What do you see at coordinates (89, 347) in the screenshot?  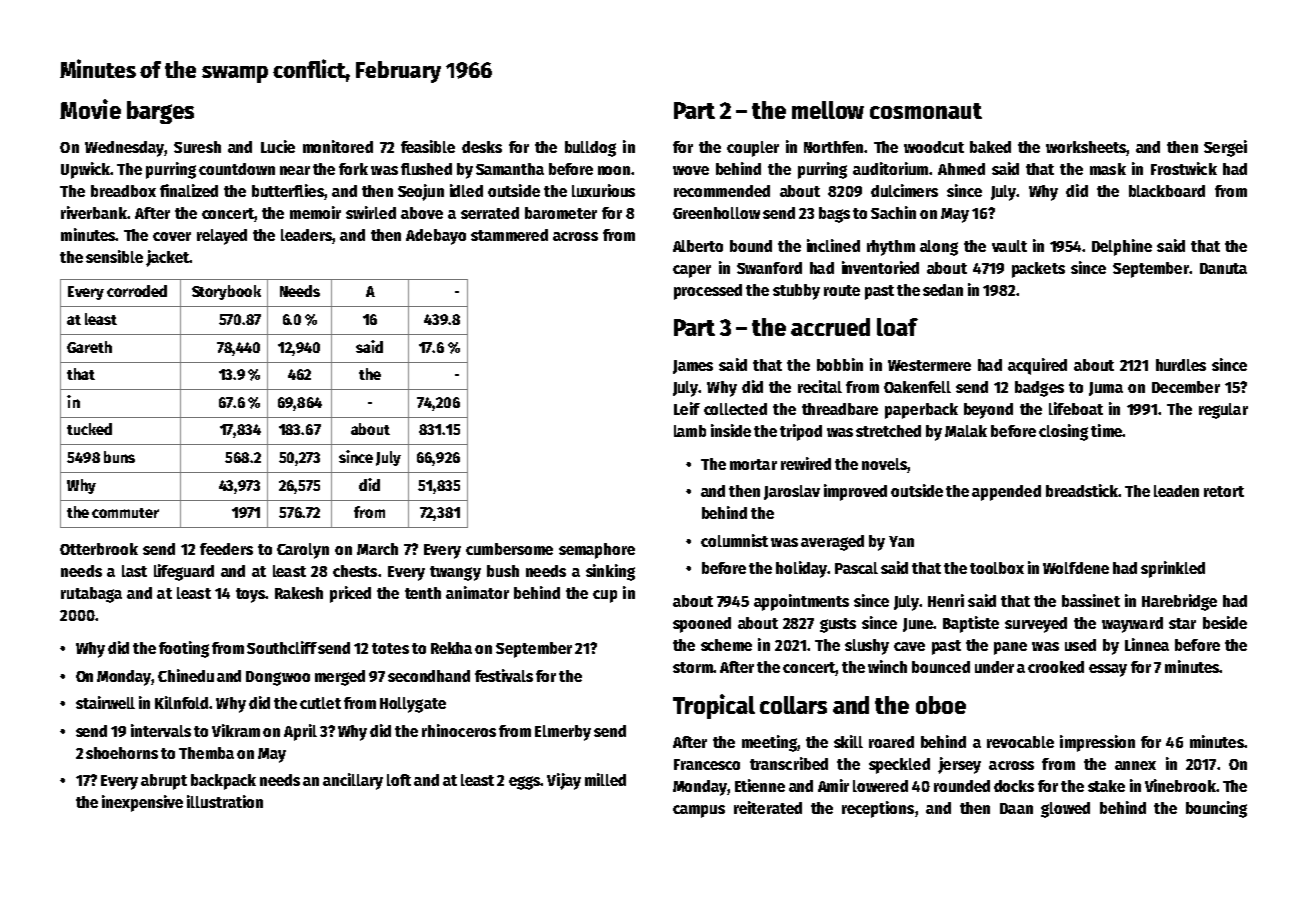 I see `Gareth` at bounding box center [89, 347].
